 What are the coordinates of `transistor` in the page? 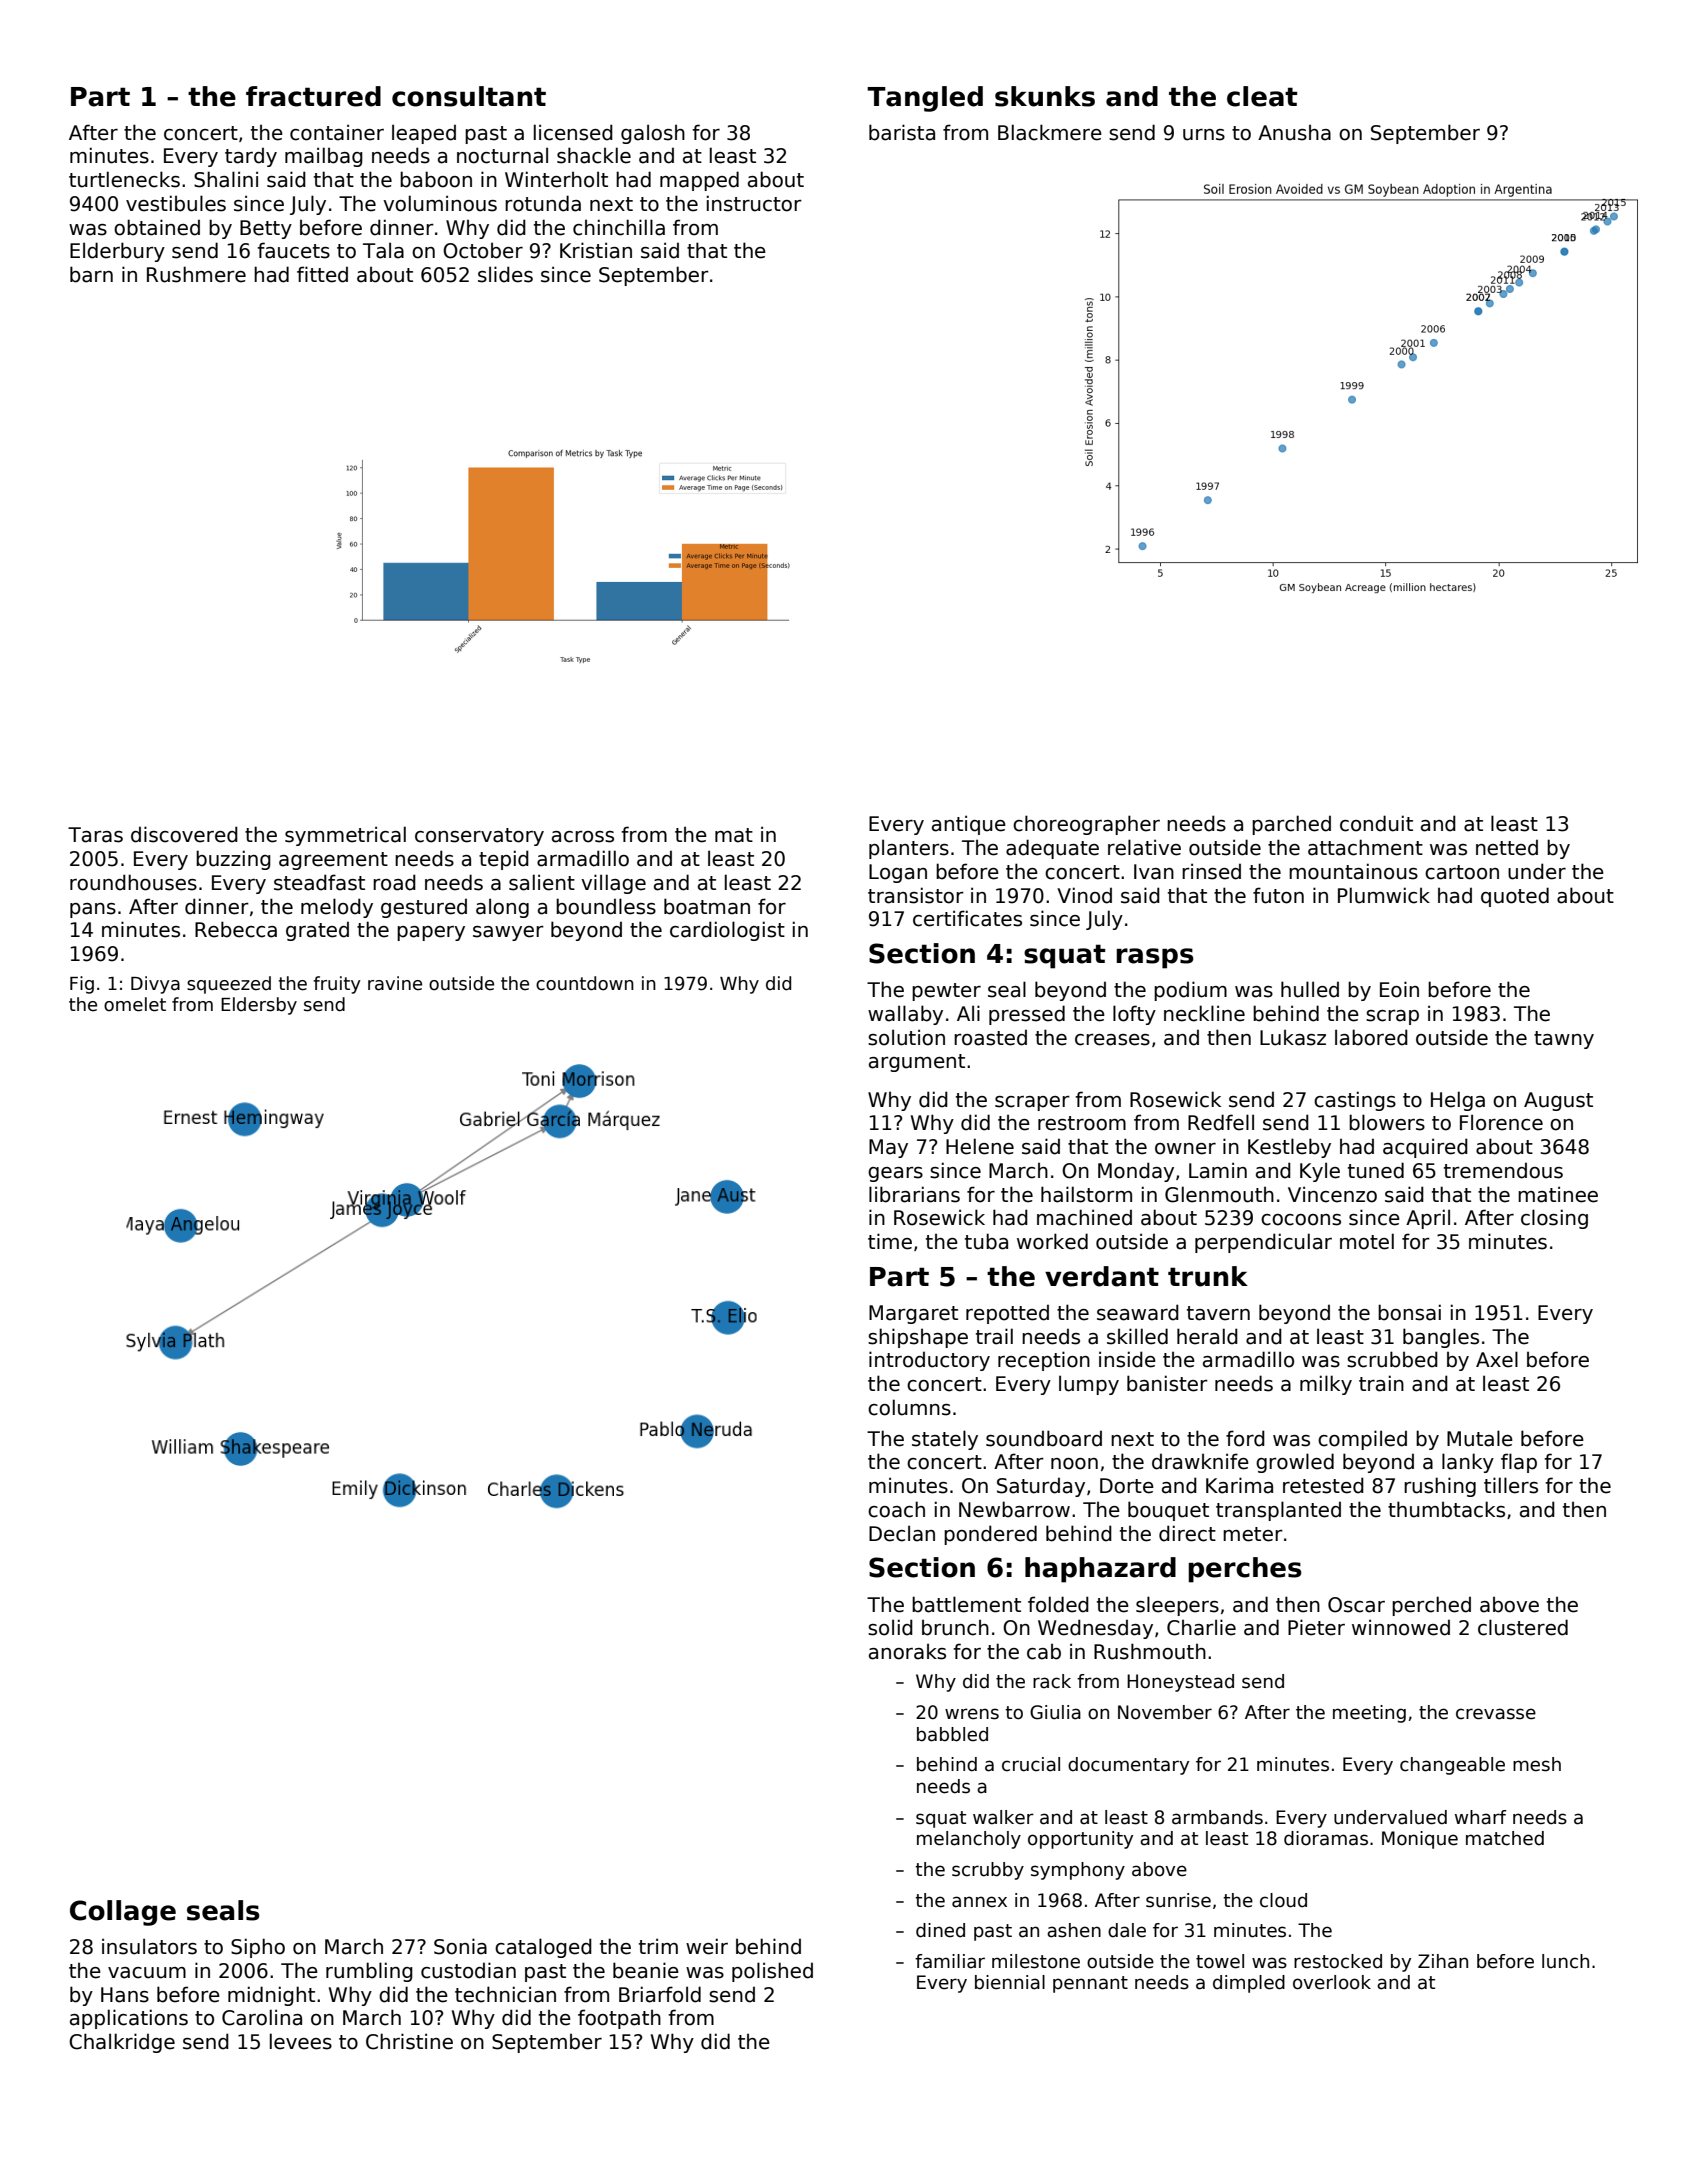 It's located at (916, 895).
